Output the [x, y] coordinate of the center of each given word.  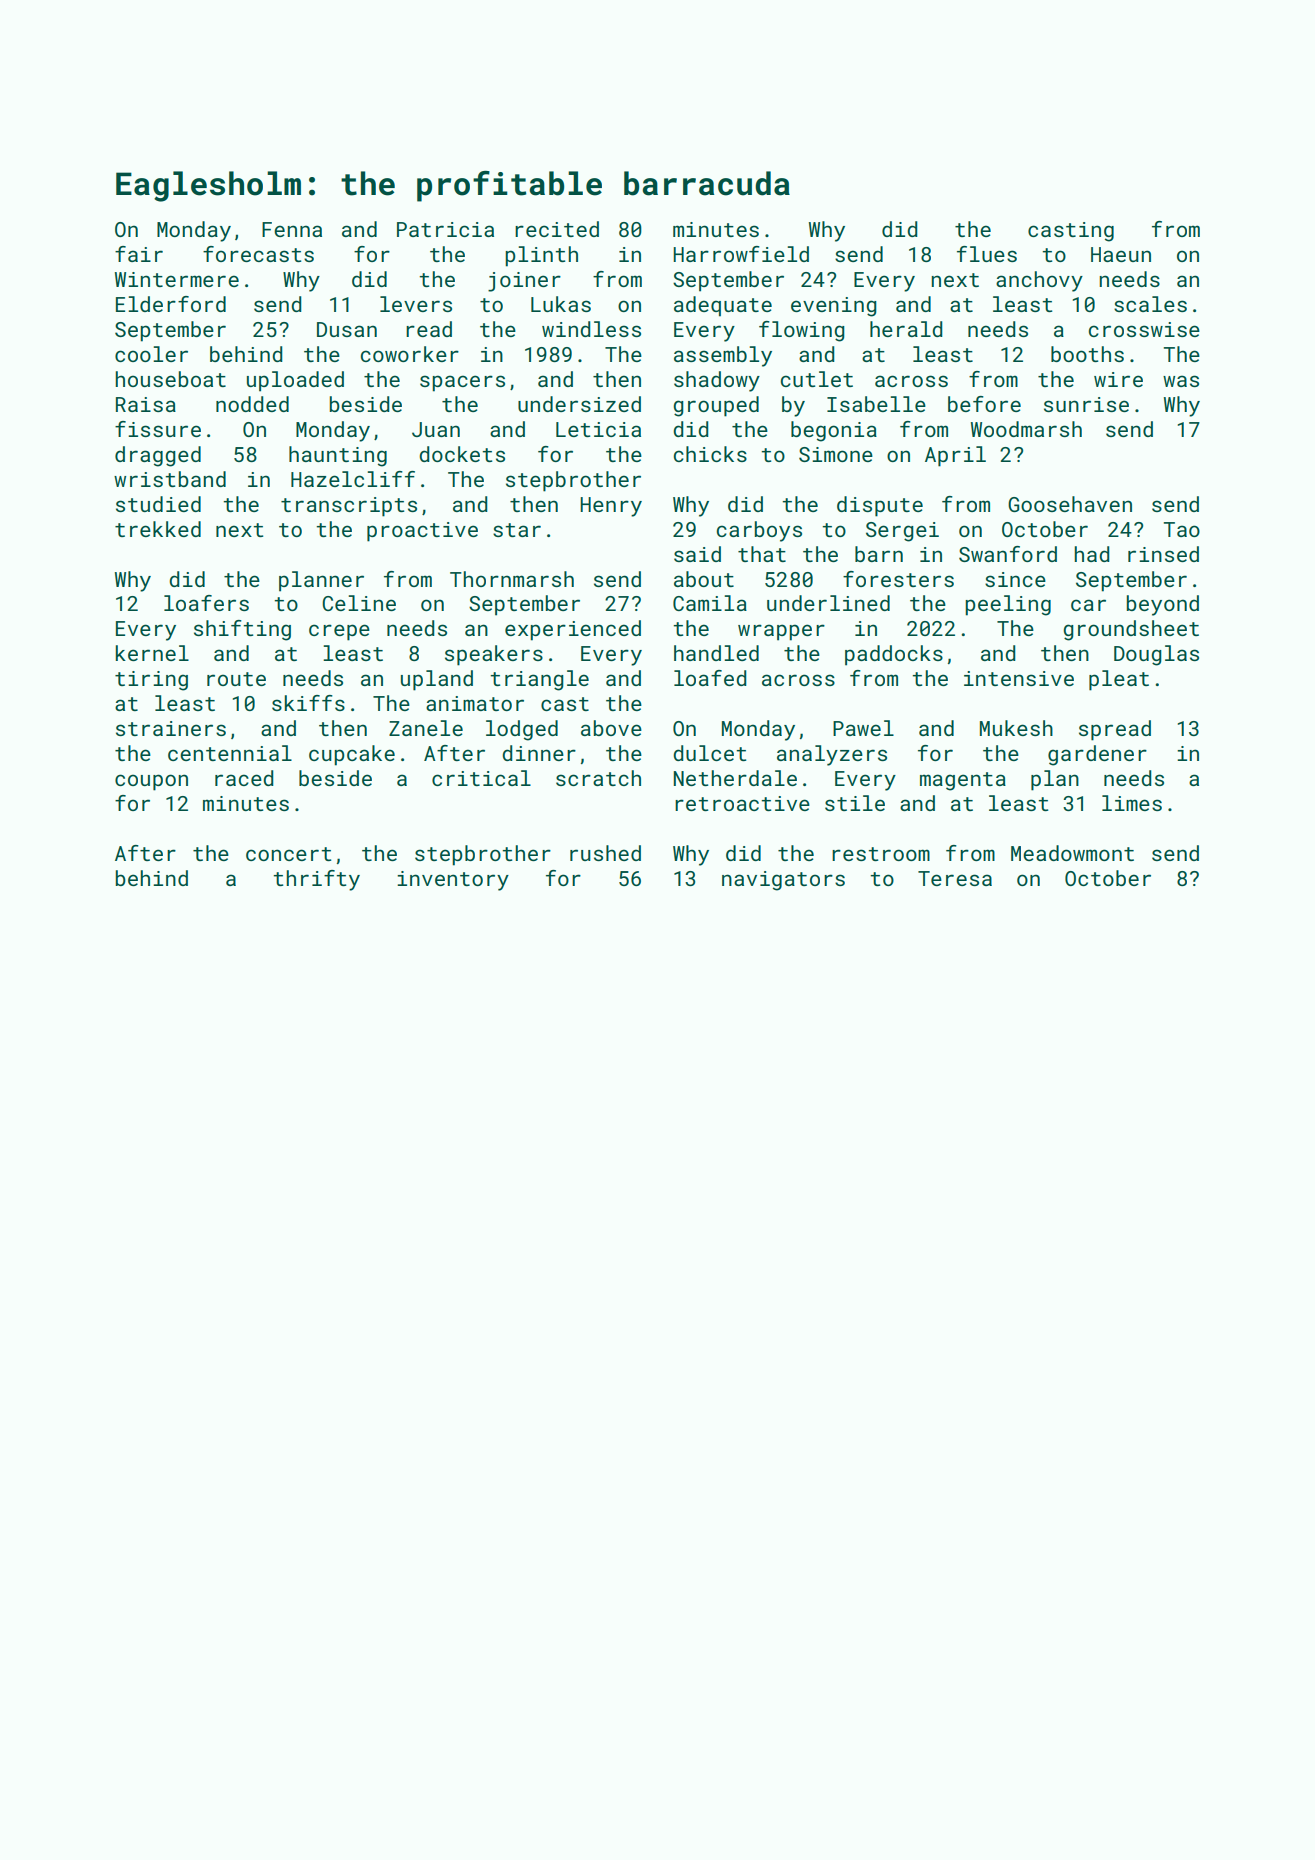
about [704, 579]
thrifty [317, 880]
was [1181, 381]
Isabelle [876, 404]
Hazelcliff [353, 479]
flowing [802, 331]
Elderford [171, 304]
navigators [783, 881]
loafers [206, 603]
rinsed [1163, 554]
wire [1118, 379]
